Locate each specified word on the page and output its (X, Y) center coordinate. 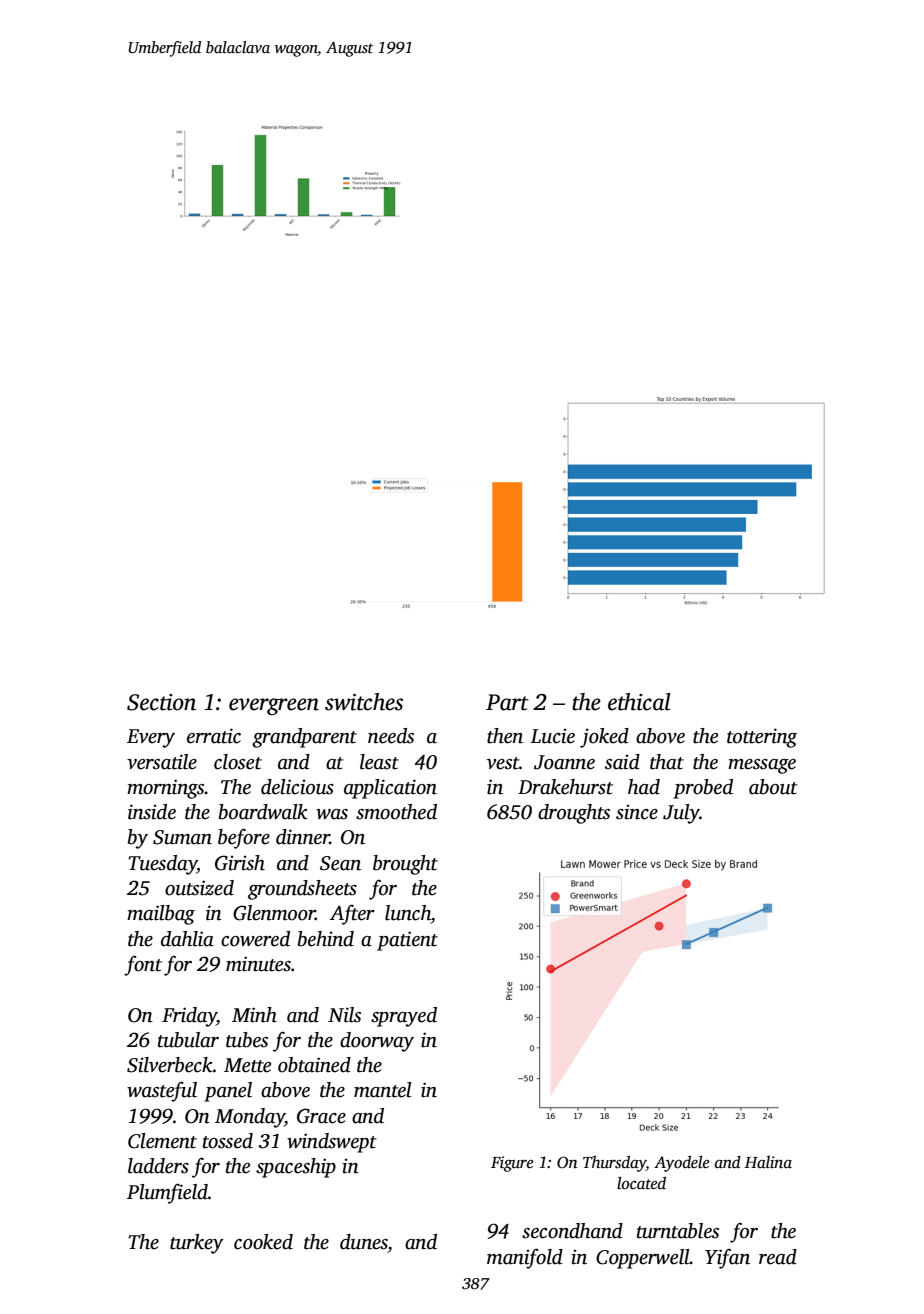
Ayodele (682, 1164)
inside (152, 812)
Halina (768, 1162)
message (762, 766)
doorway (377, 1042)
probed (703, 789)
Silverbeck (170, 1065)
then (505, 736)
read (778, 1257)
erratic (214, 736)
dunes (364, 1242)
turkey (197, 1244)
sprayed (404, 1017)
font (143, 965)
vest (503, 763)
